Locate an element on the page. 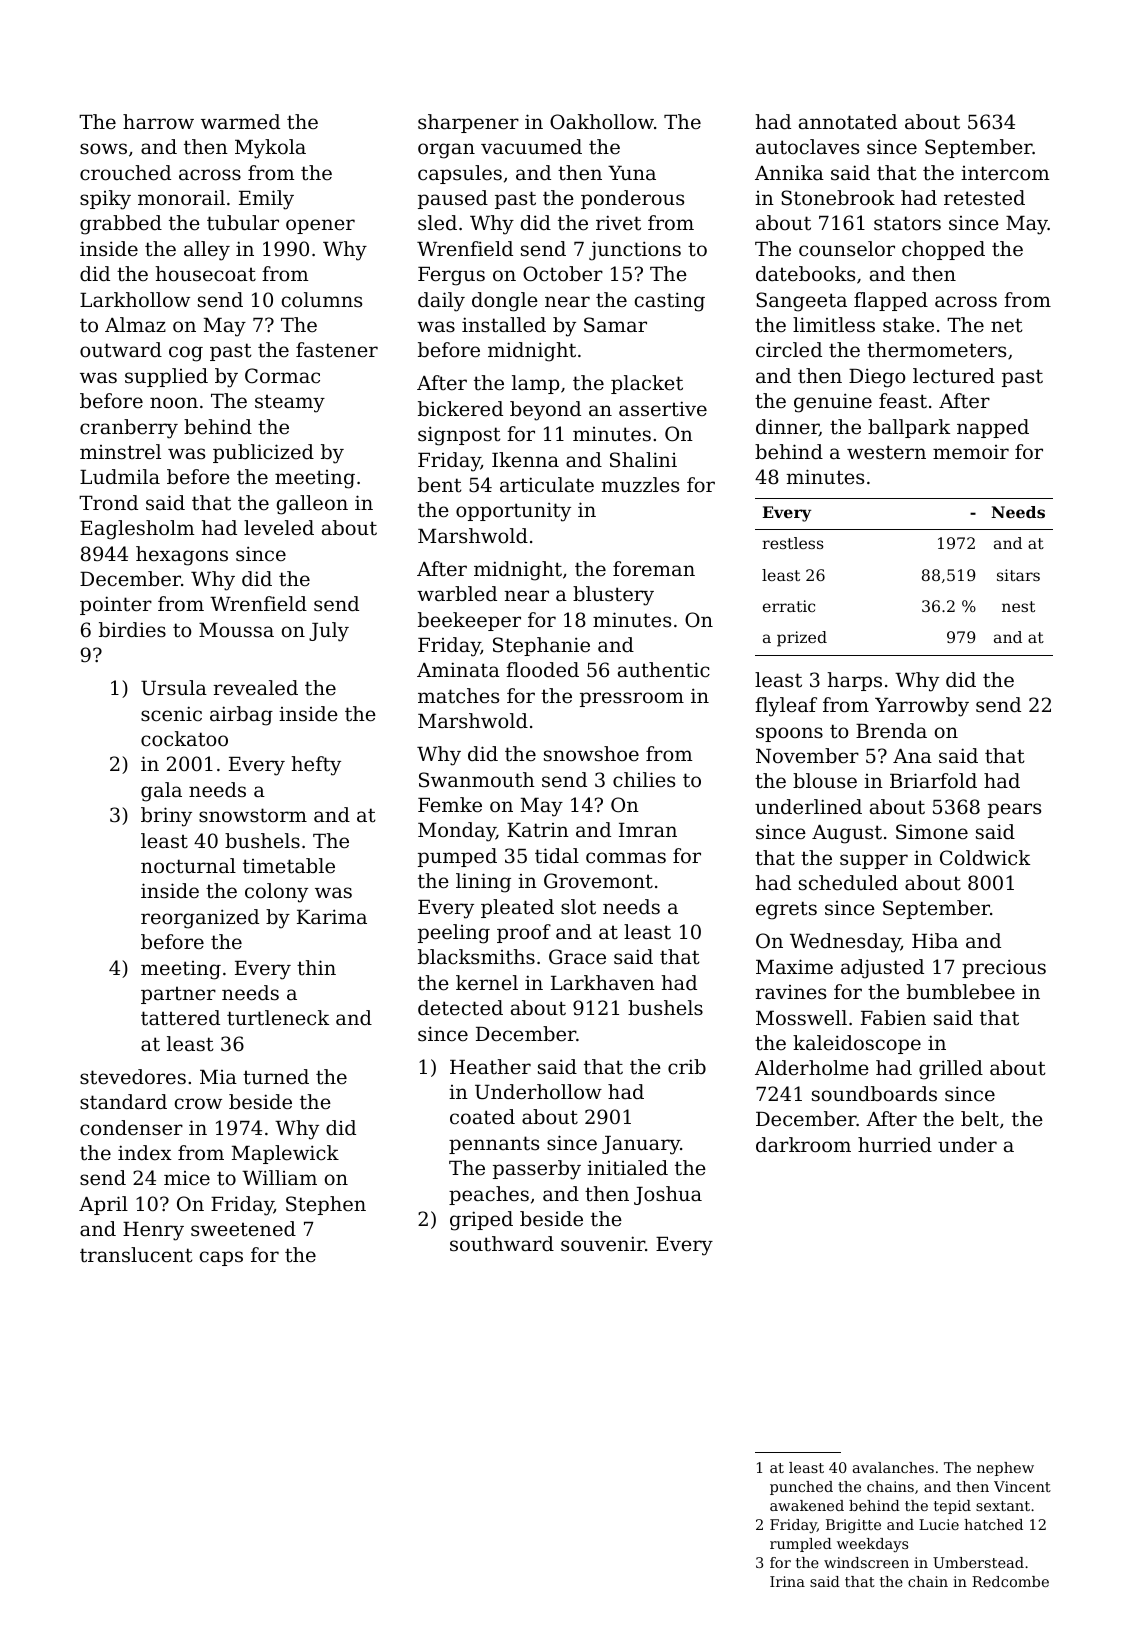  supper is located at coordinates (874, 861).
